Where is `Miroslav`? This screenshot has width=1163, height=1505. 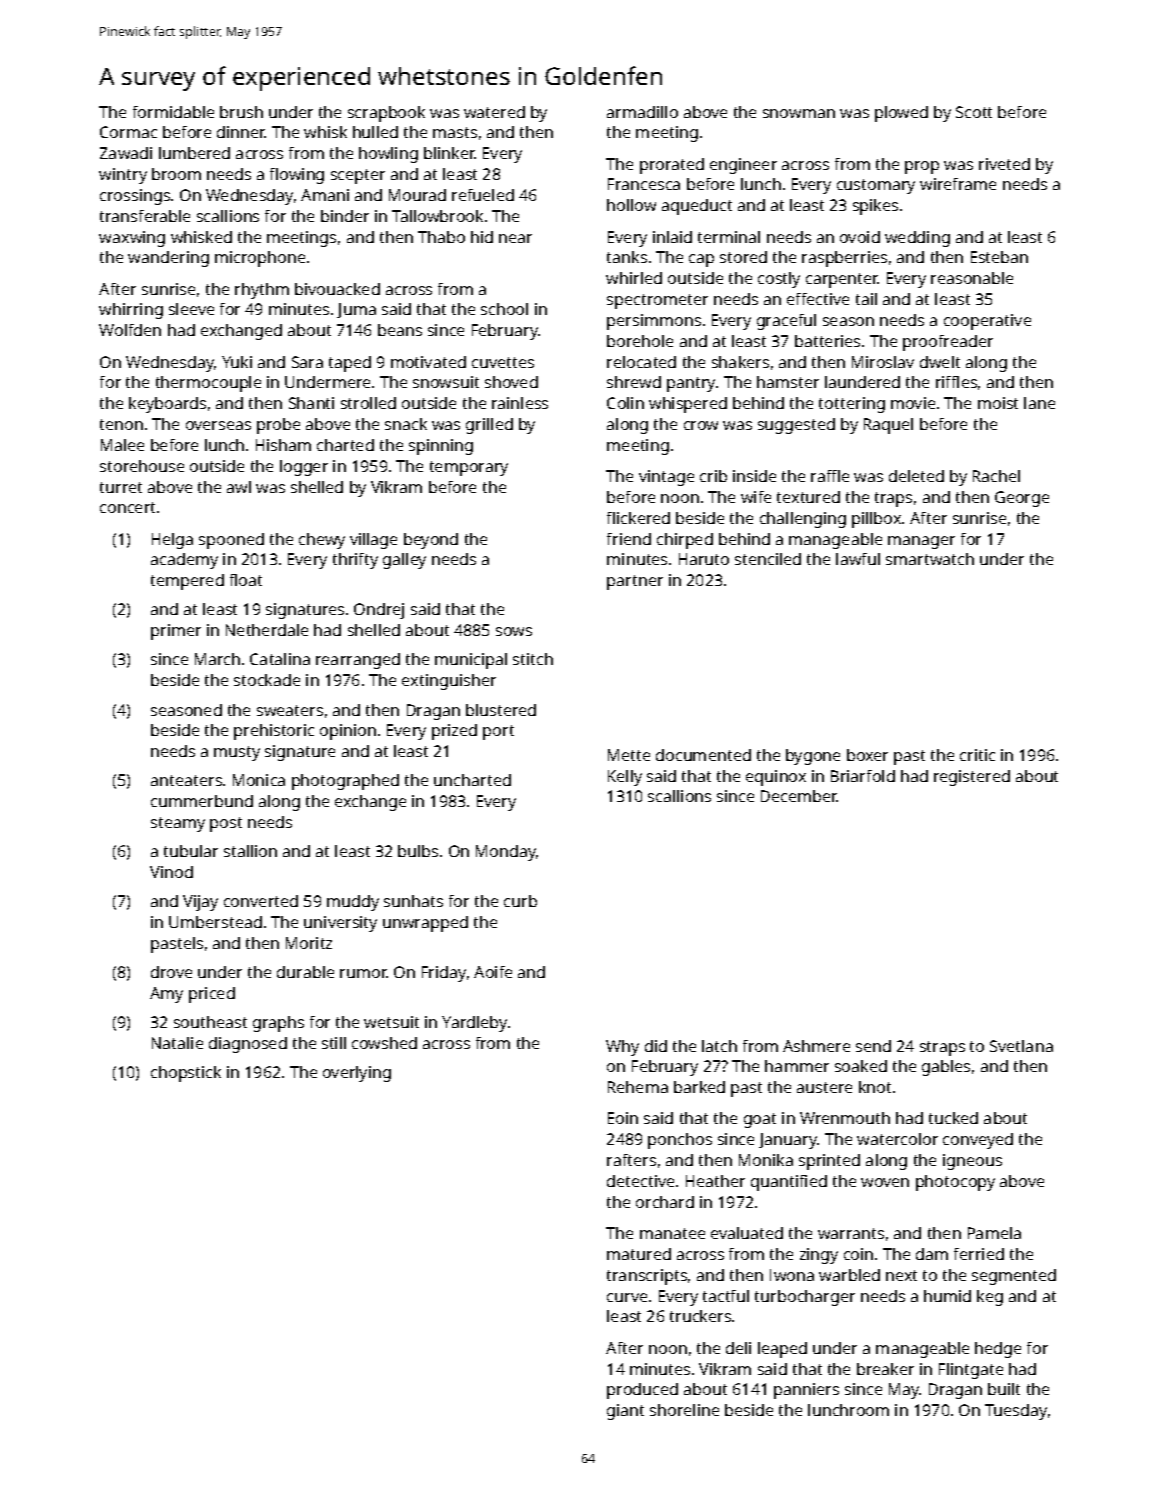
Miroslav is located at coordinates (883, 362).
